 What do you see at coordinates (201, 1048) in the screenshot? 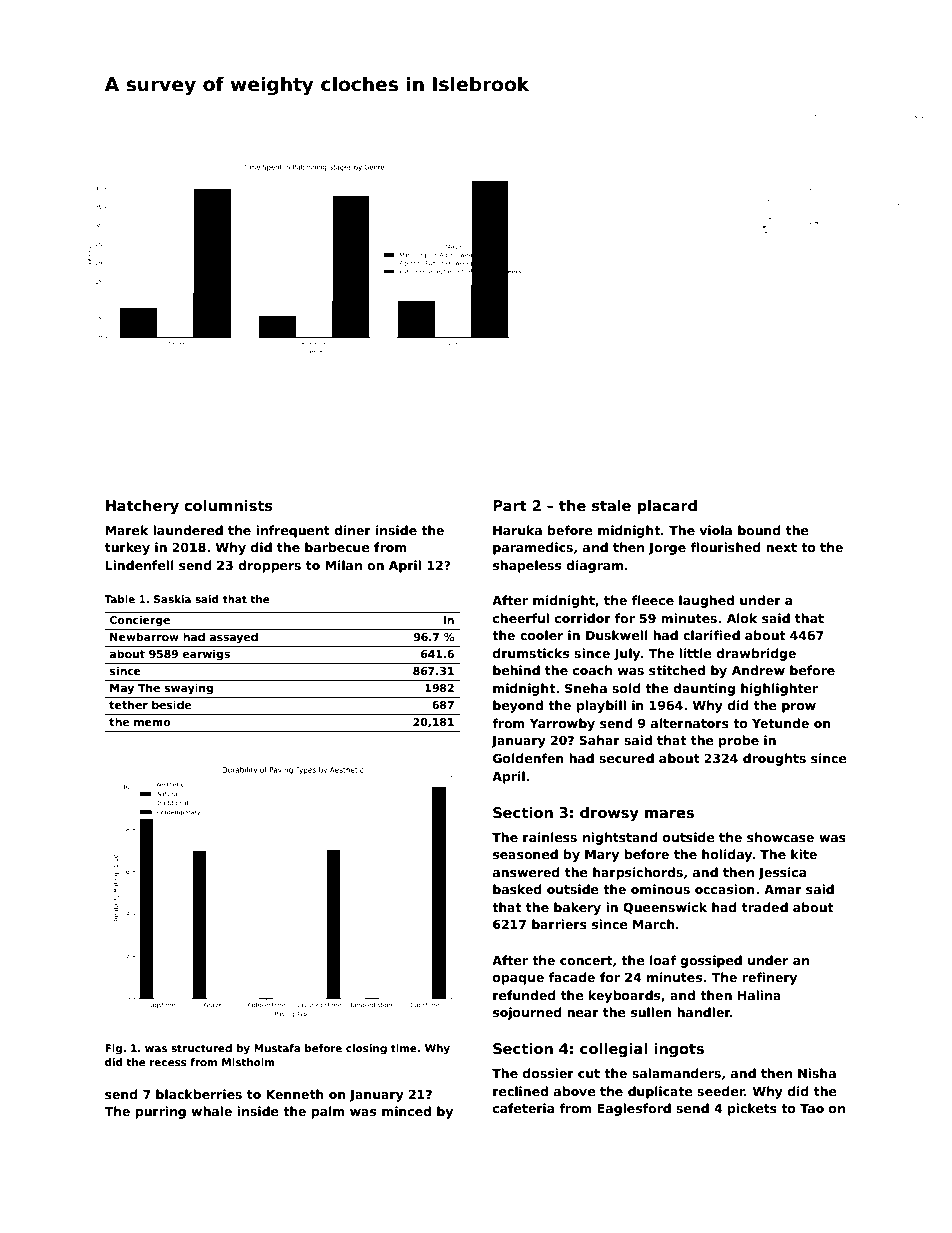
I see `structured` at bounding box center [201, 1048].
